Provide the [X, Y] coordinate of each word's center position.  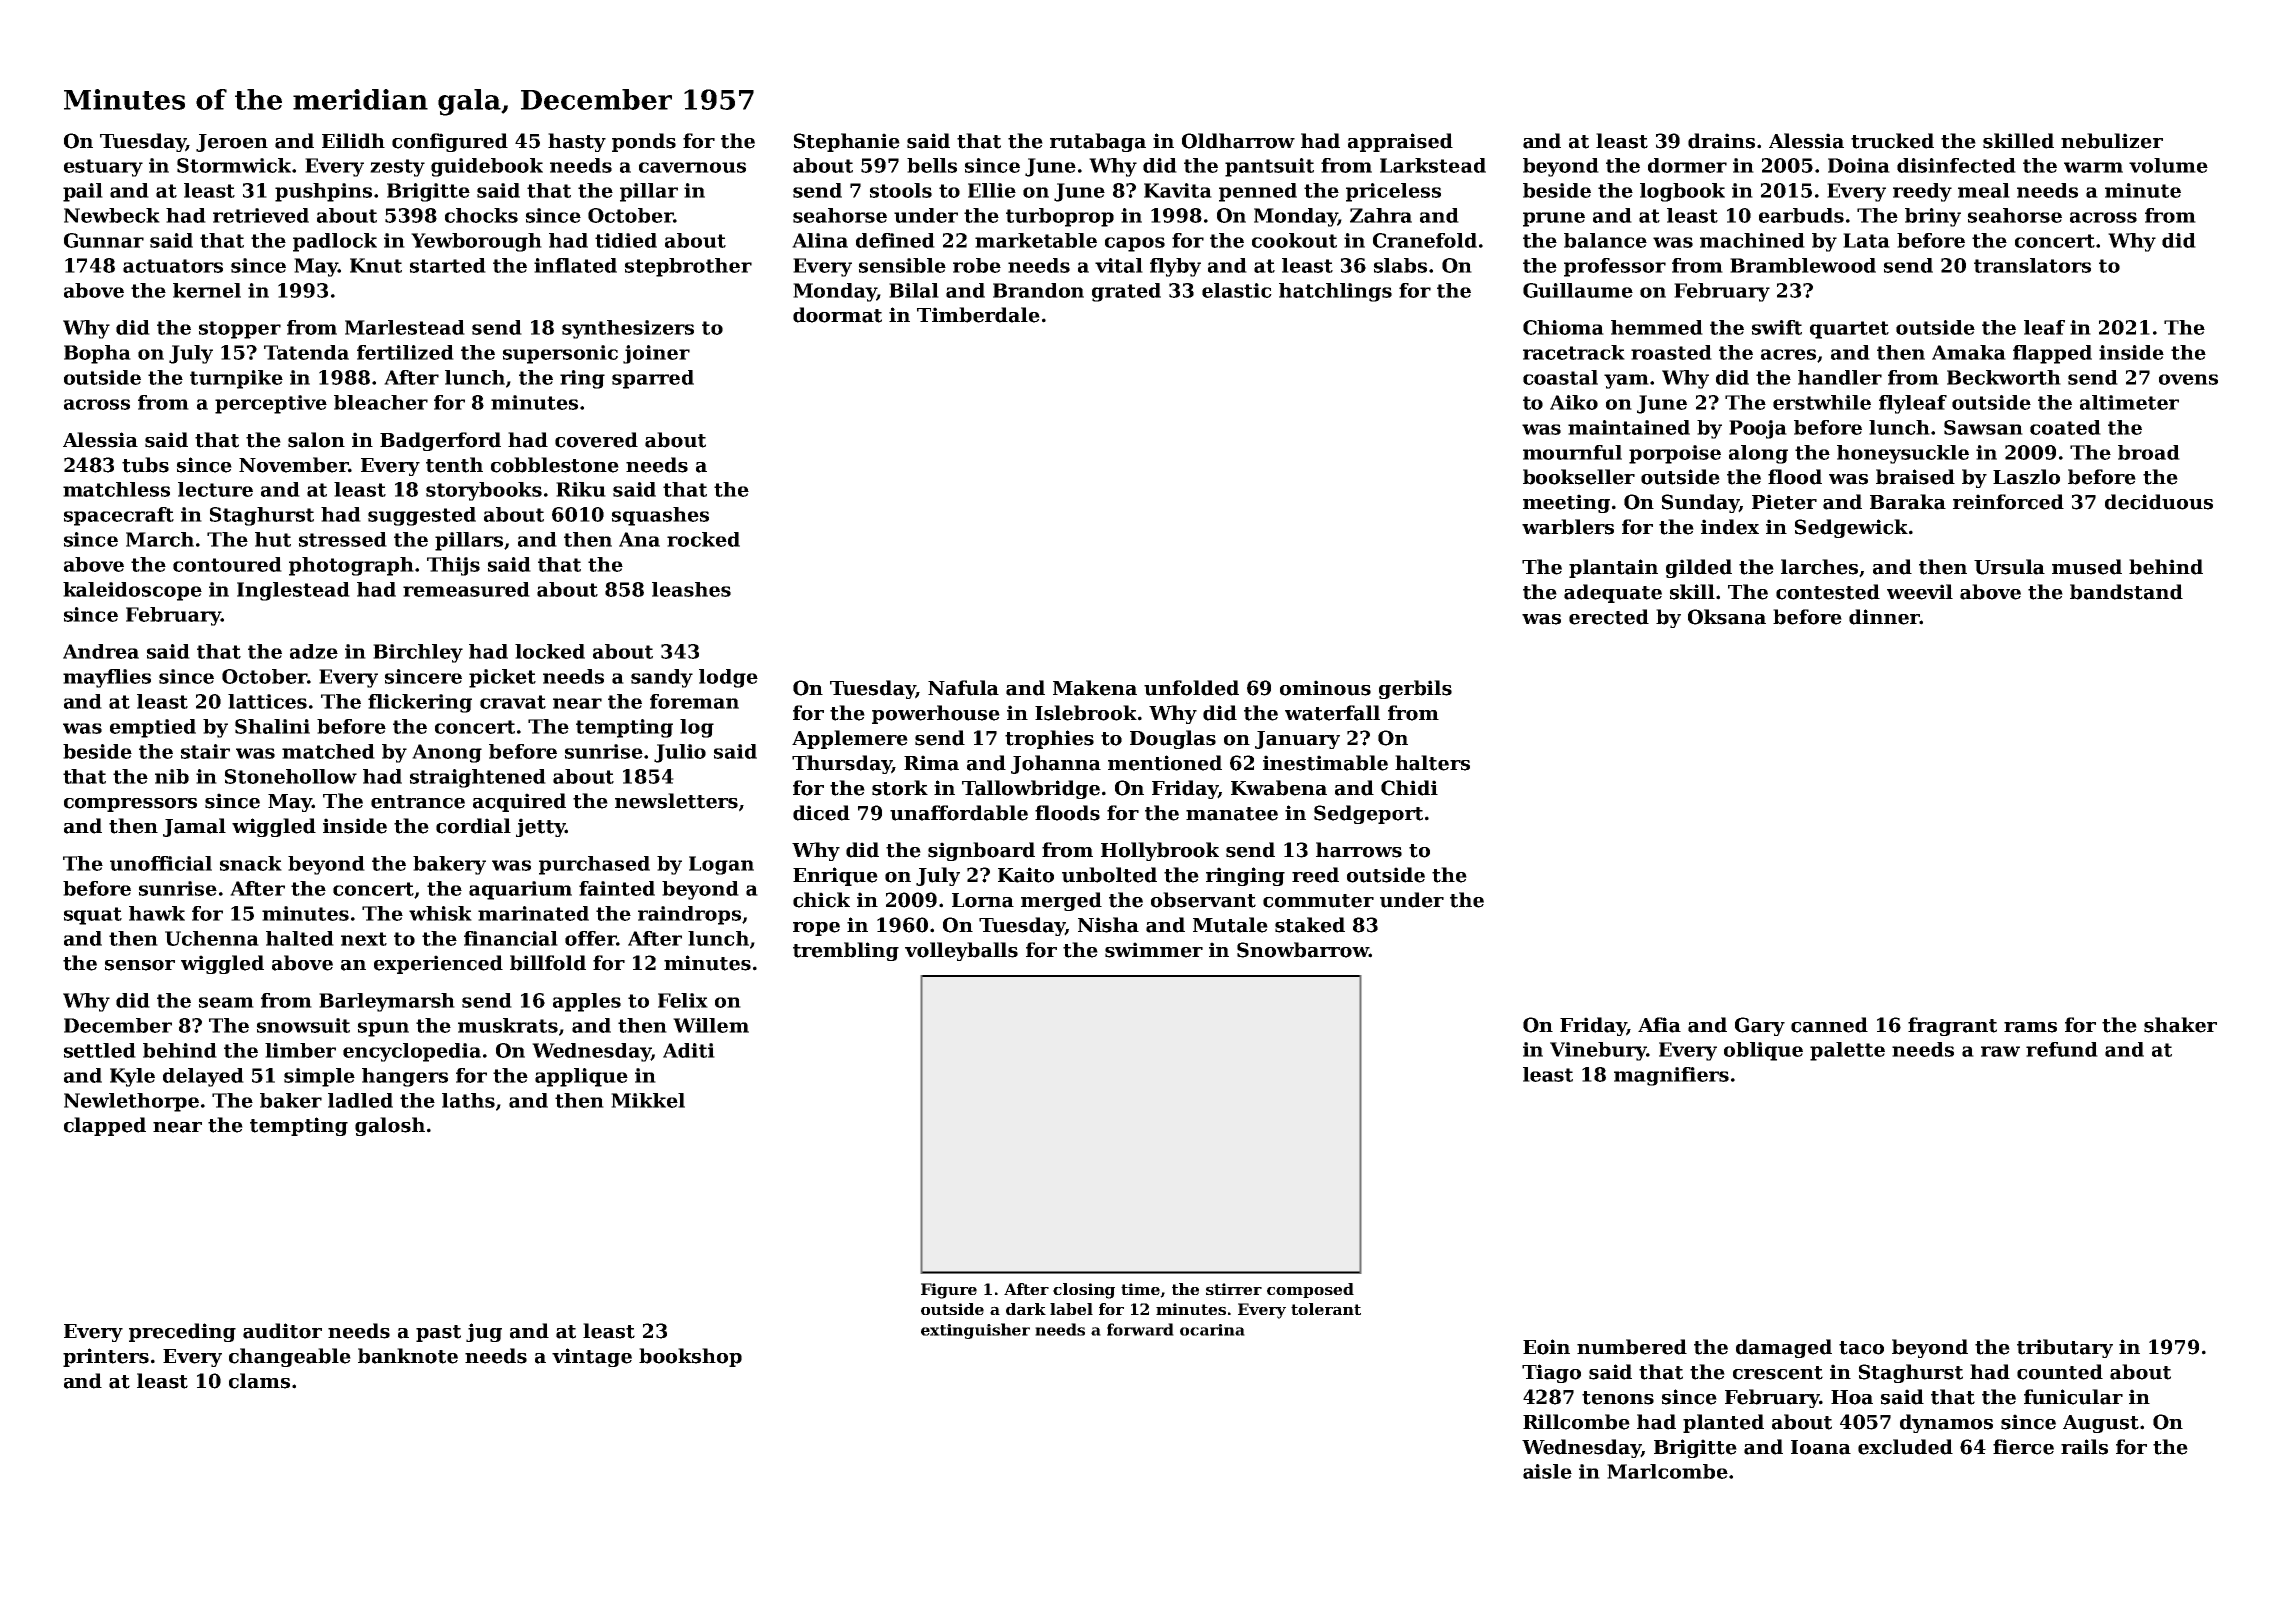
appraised [1400, 142]
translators [2032, 265]
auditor [282, 1331]
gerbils [1415, 689]
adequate [1613, 593]
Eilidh [353, 141]
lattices [267, 701]
